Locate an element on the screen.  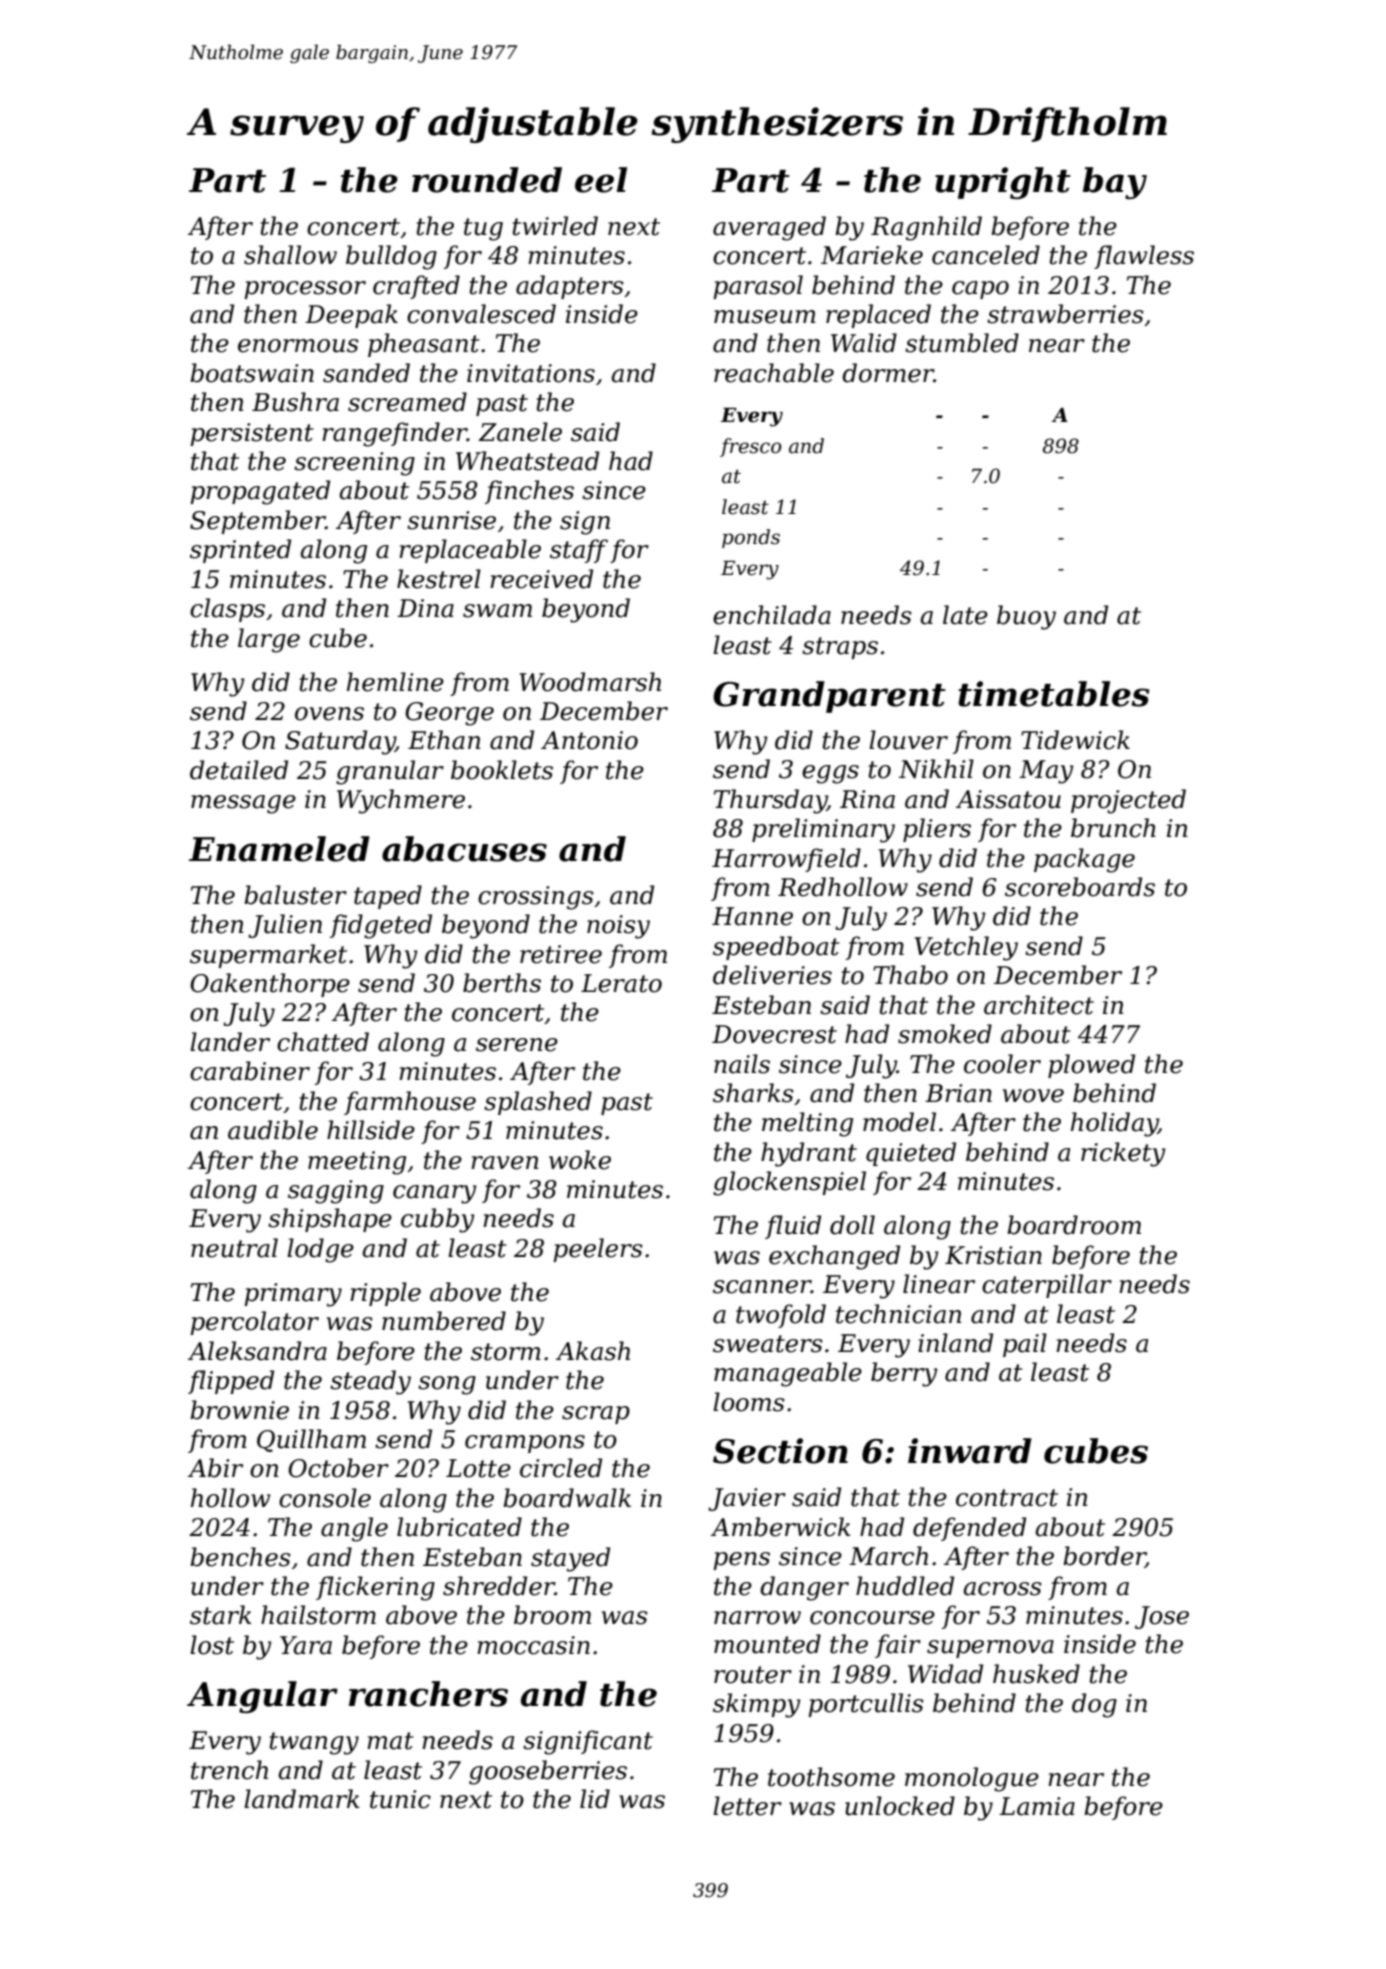
Antonio is located at coordinates (589, 740).
